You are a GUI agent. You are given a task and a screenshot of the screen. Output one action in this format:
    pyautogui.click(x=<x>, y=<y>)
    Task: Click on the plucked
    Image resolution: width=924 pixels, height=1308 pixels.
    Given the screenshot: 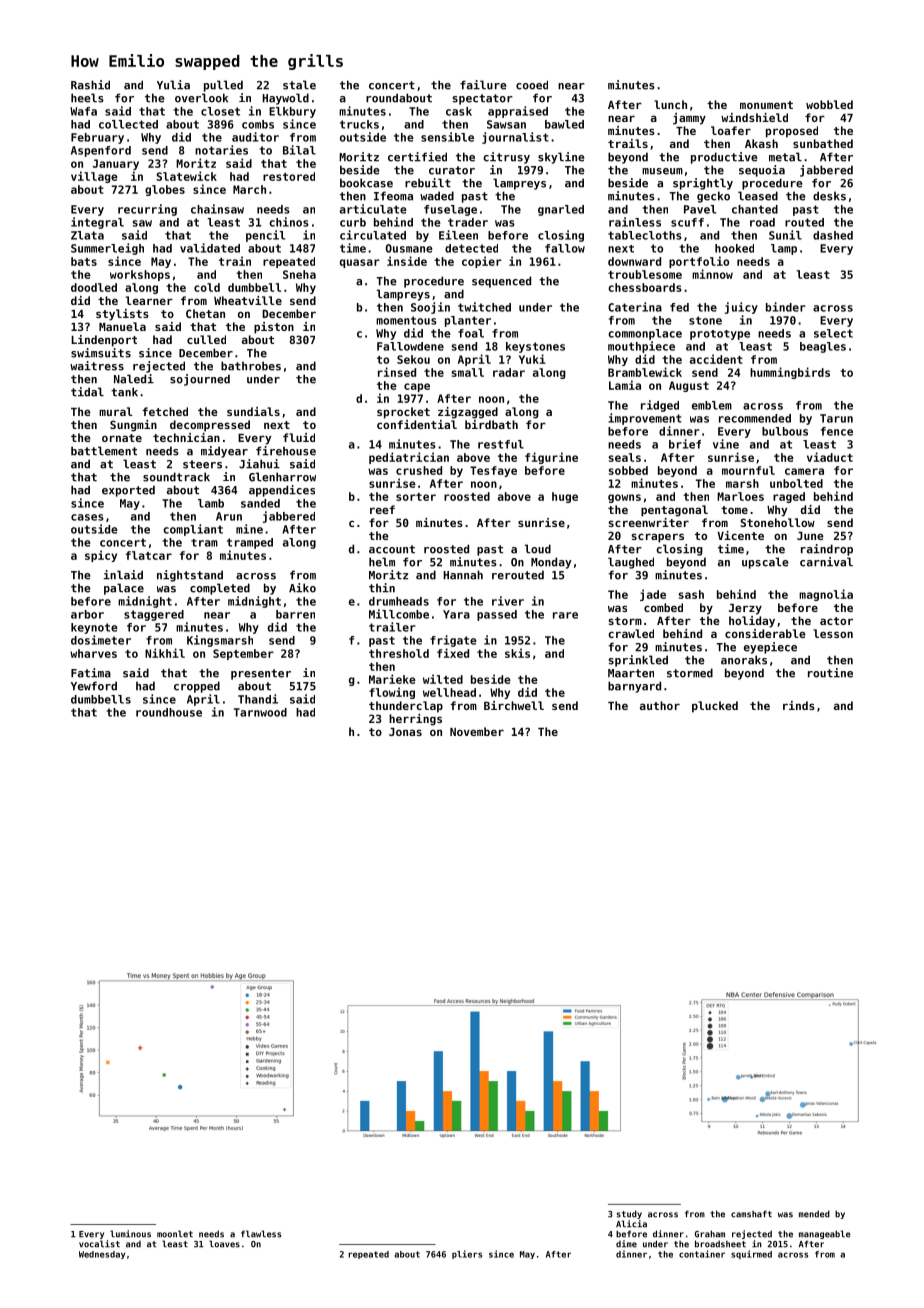 What is the action you would take?
    pyautogui.click(x=715, y=707)
